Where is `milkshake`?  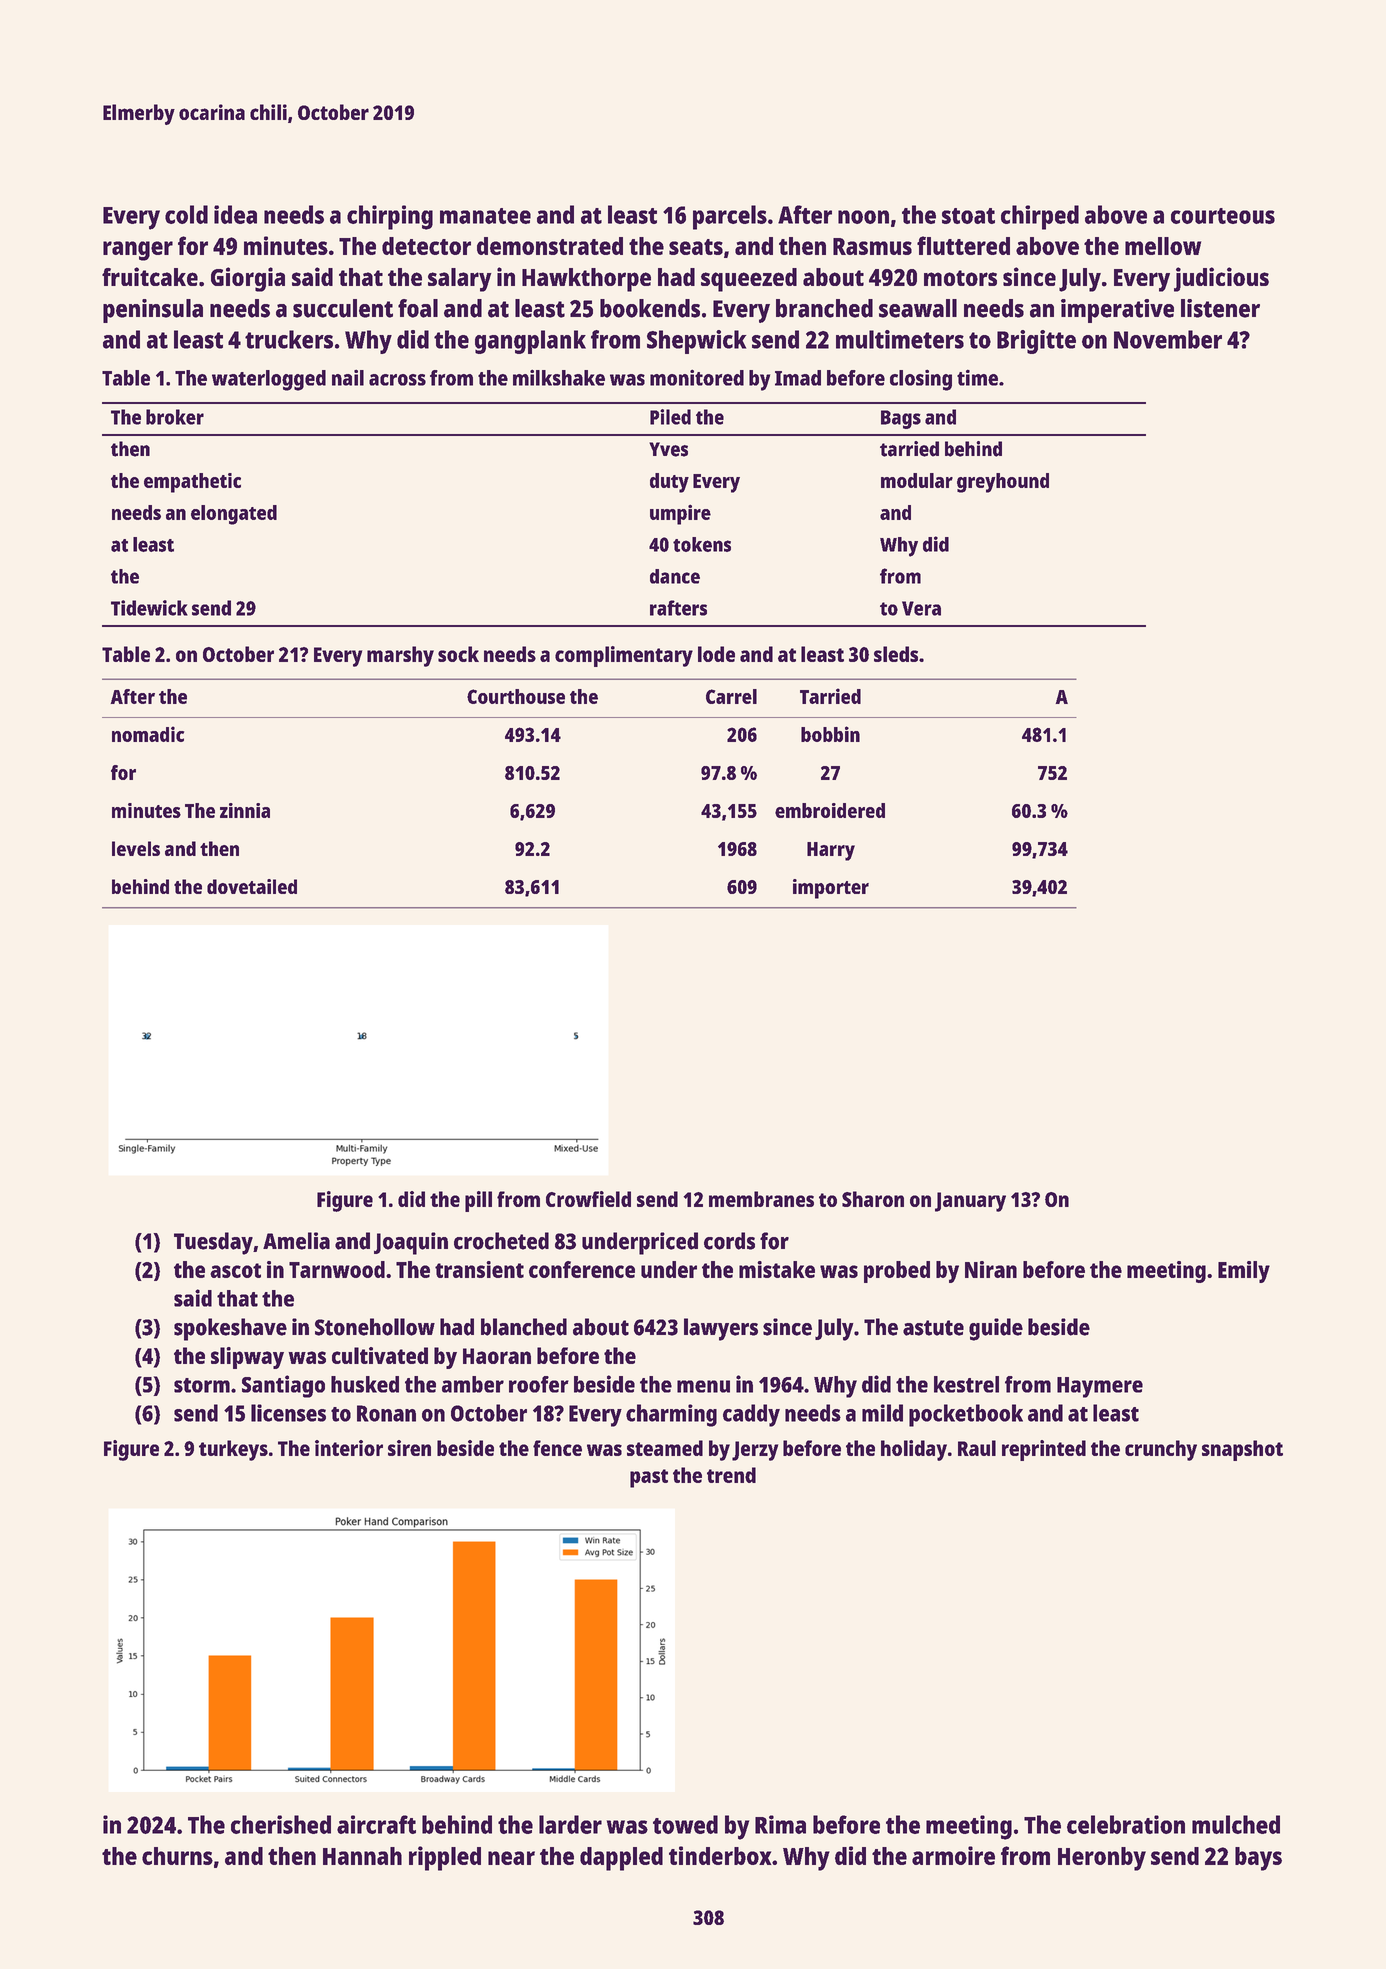 milkshake is located at coordinates (559, 377).
